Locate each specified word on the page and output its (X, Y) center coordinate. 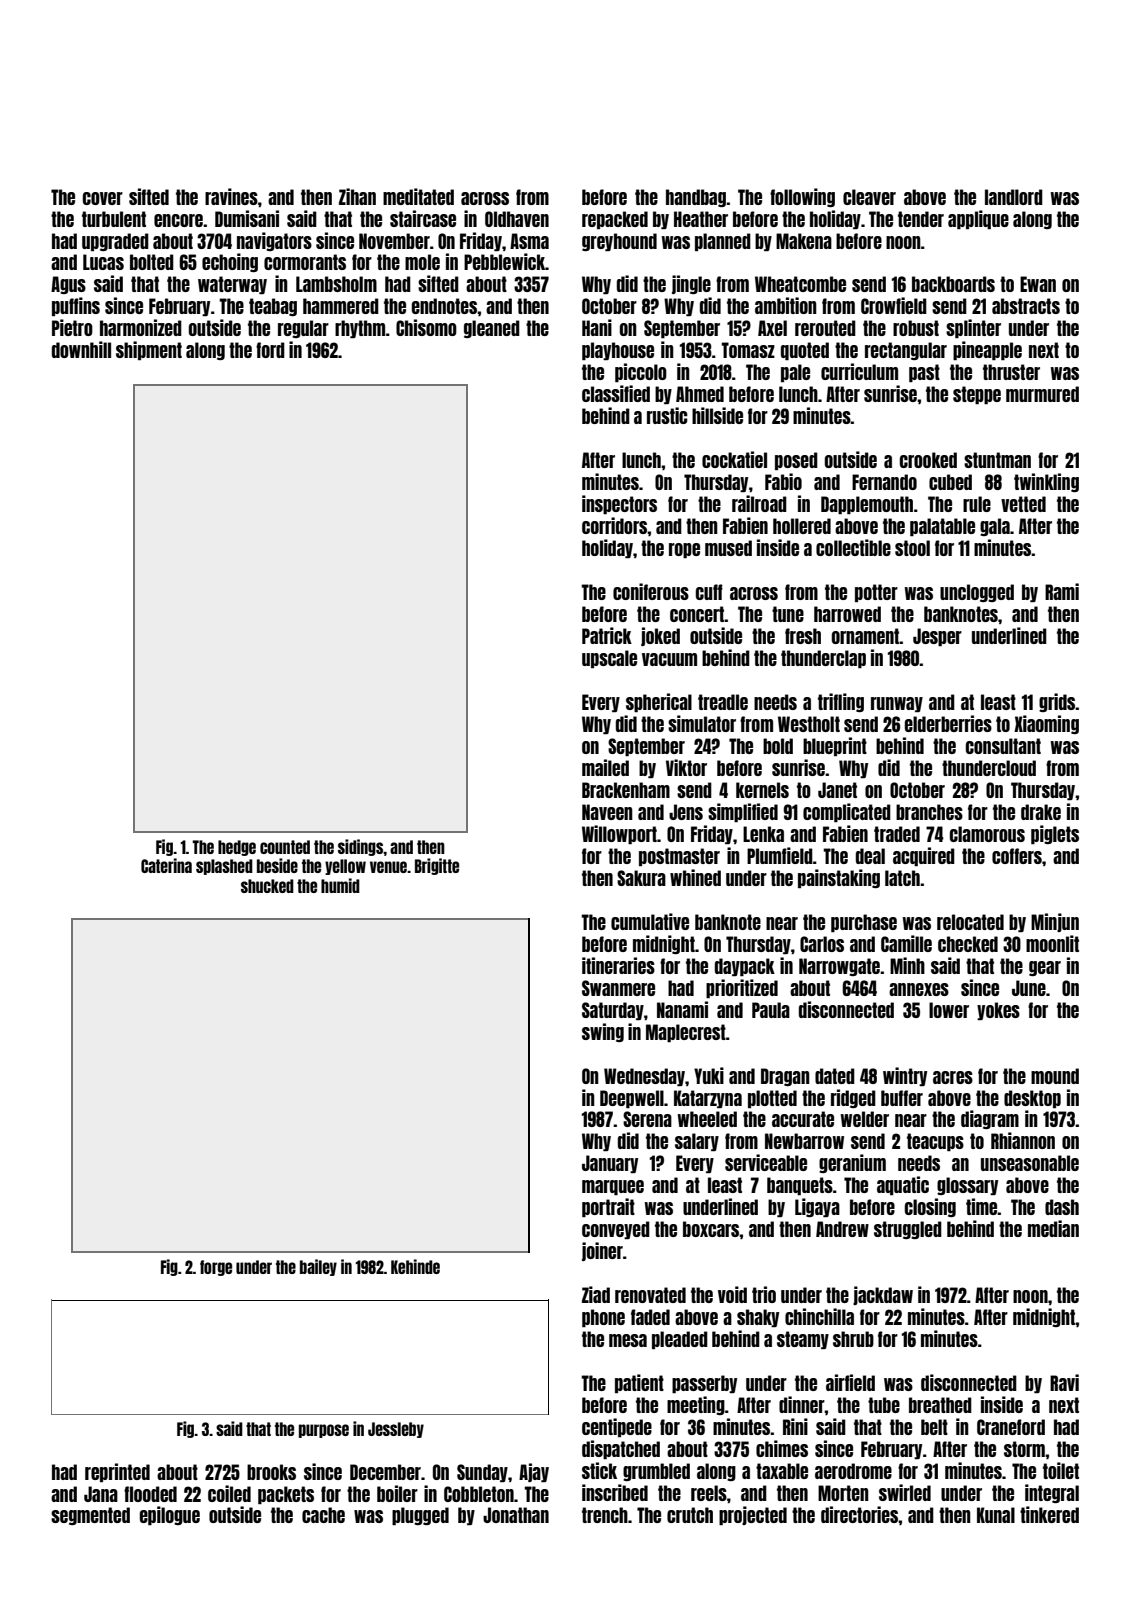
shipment (149, 350)
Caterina (166, 865)
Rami (1062, 591)
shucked (267, 886)
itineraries (618, 965)
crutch (690, 1515)
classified (616, 393)
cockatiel (734, 459)
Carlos (822, 944)
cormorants (305, 262)
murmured (1042, 394)
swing (603, 1032)
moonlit (1052, 943)
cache (323, 1515)
